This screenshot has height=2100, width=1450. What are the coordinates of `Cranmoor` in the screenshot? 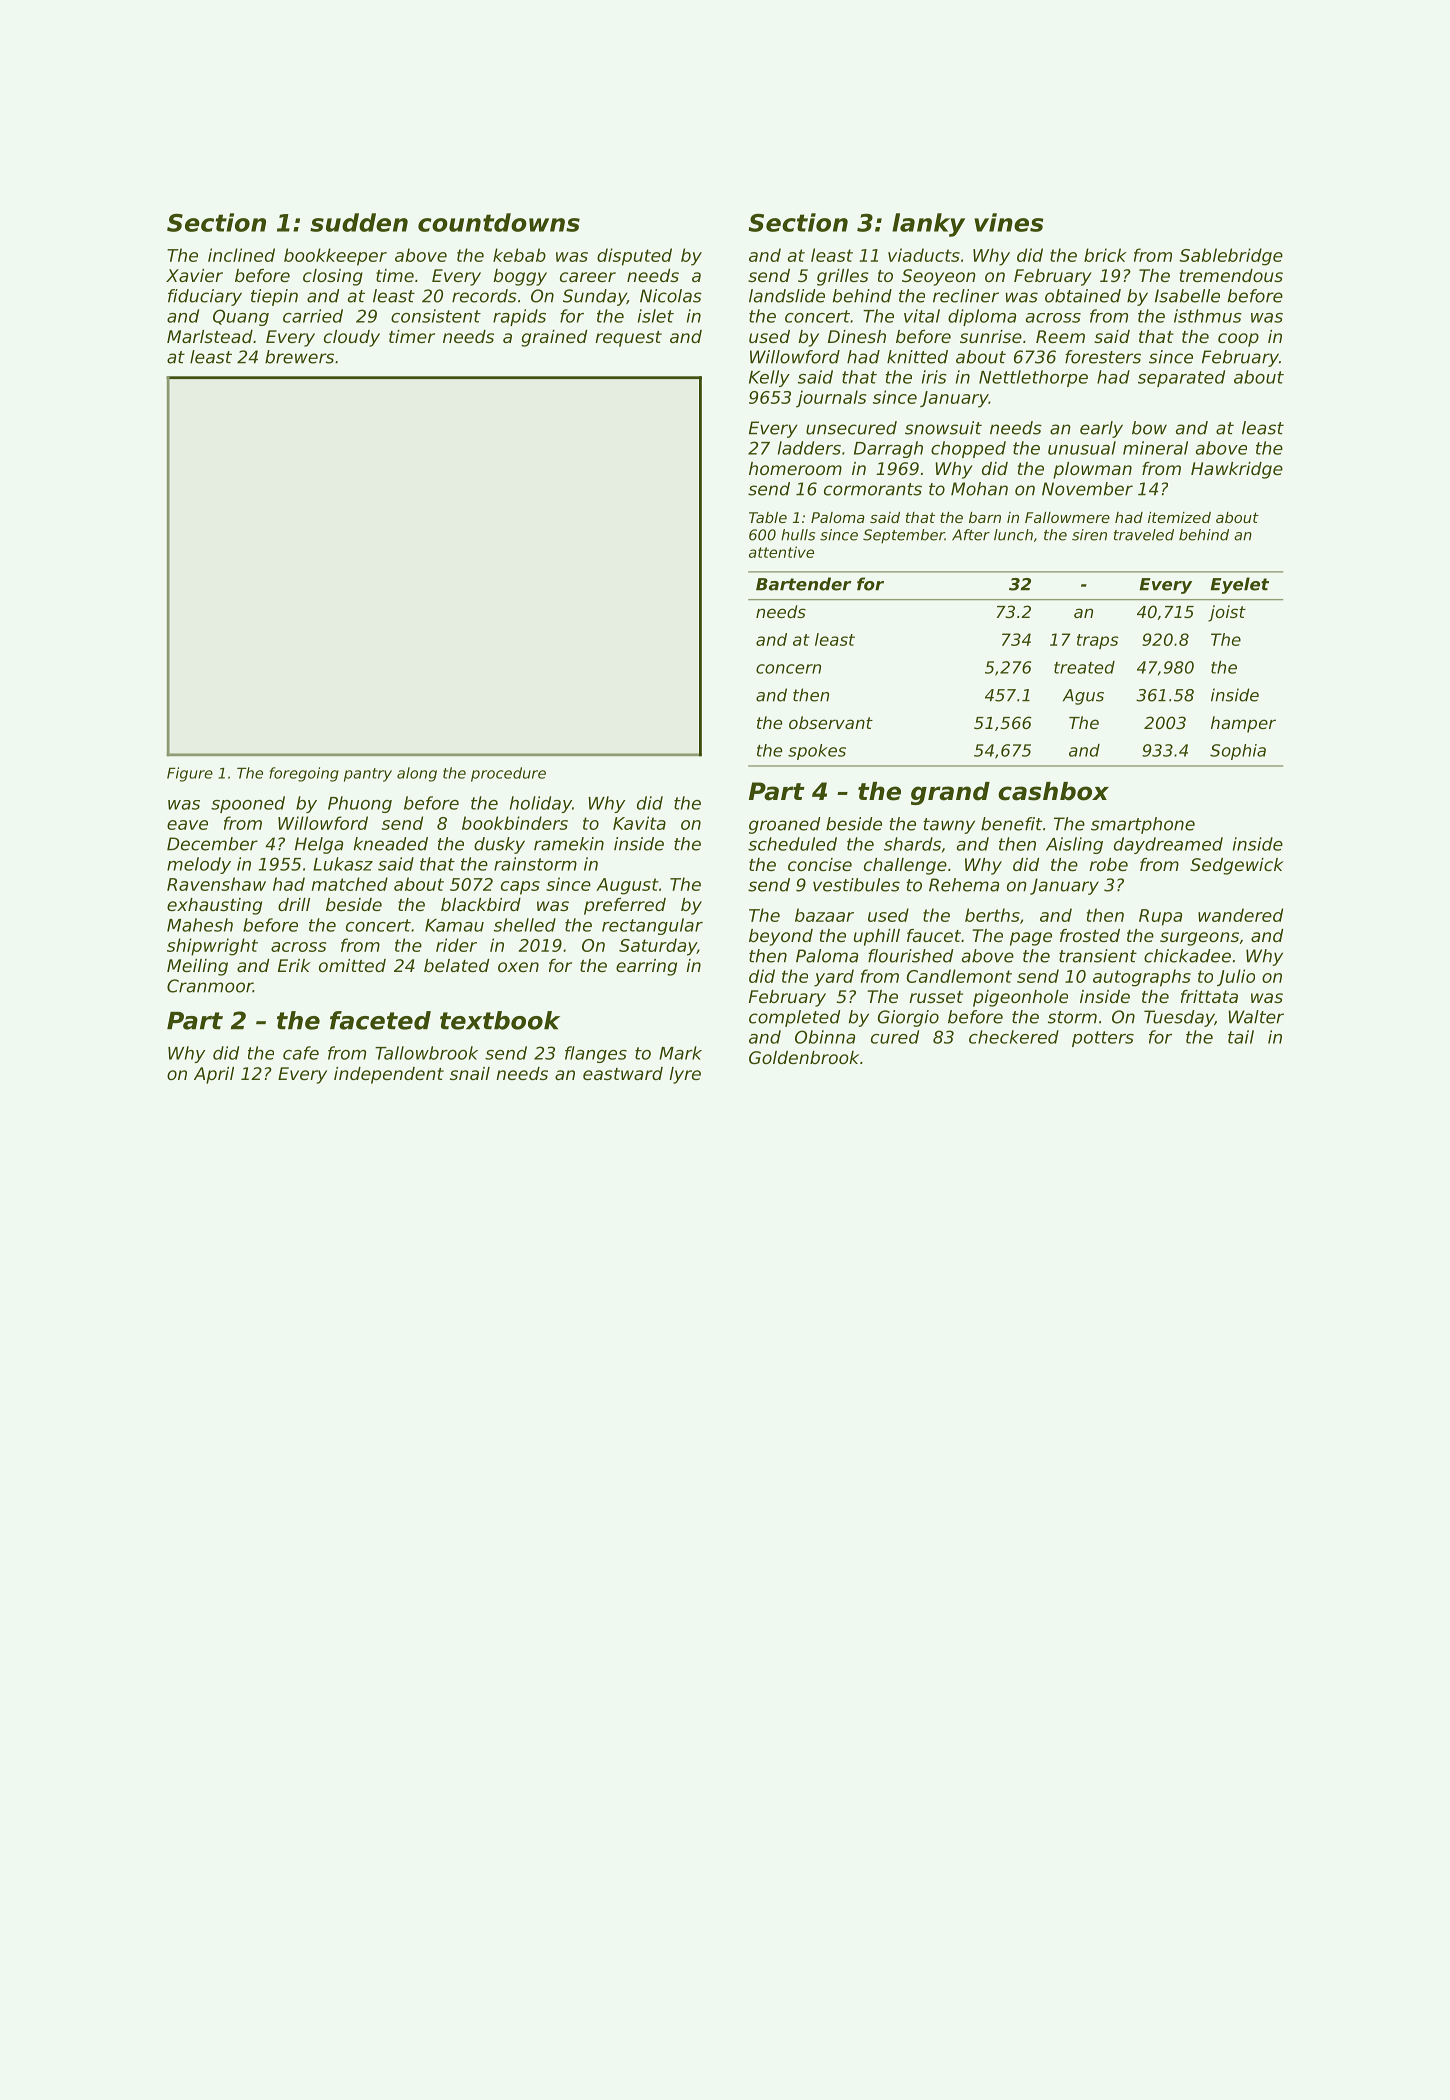 It's located at (210, 986).
